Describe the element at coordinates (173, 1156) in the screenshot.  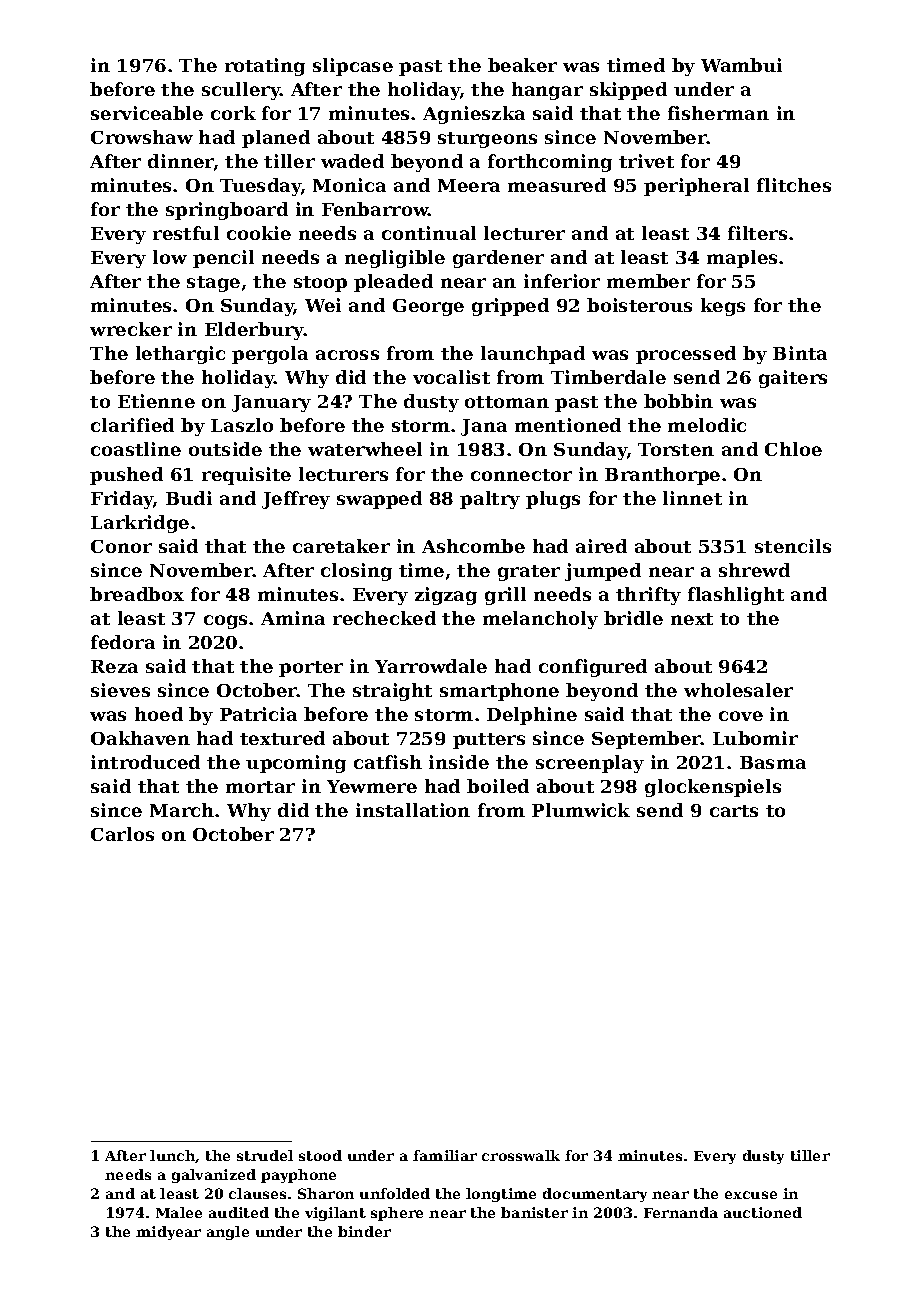
I see `lunch` at that location.
